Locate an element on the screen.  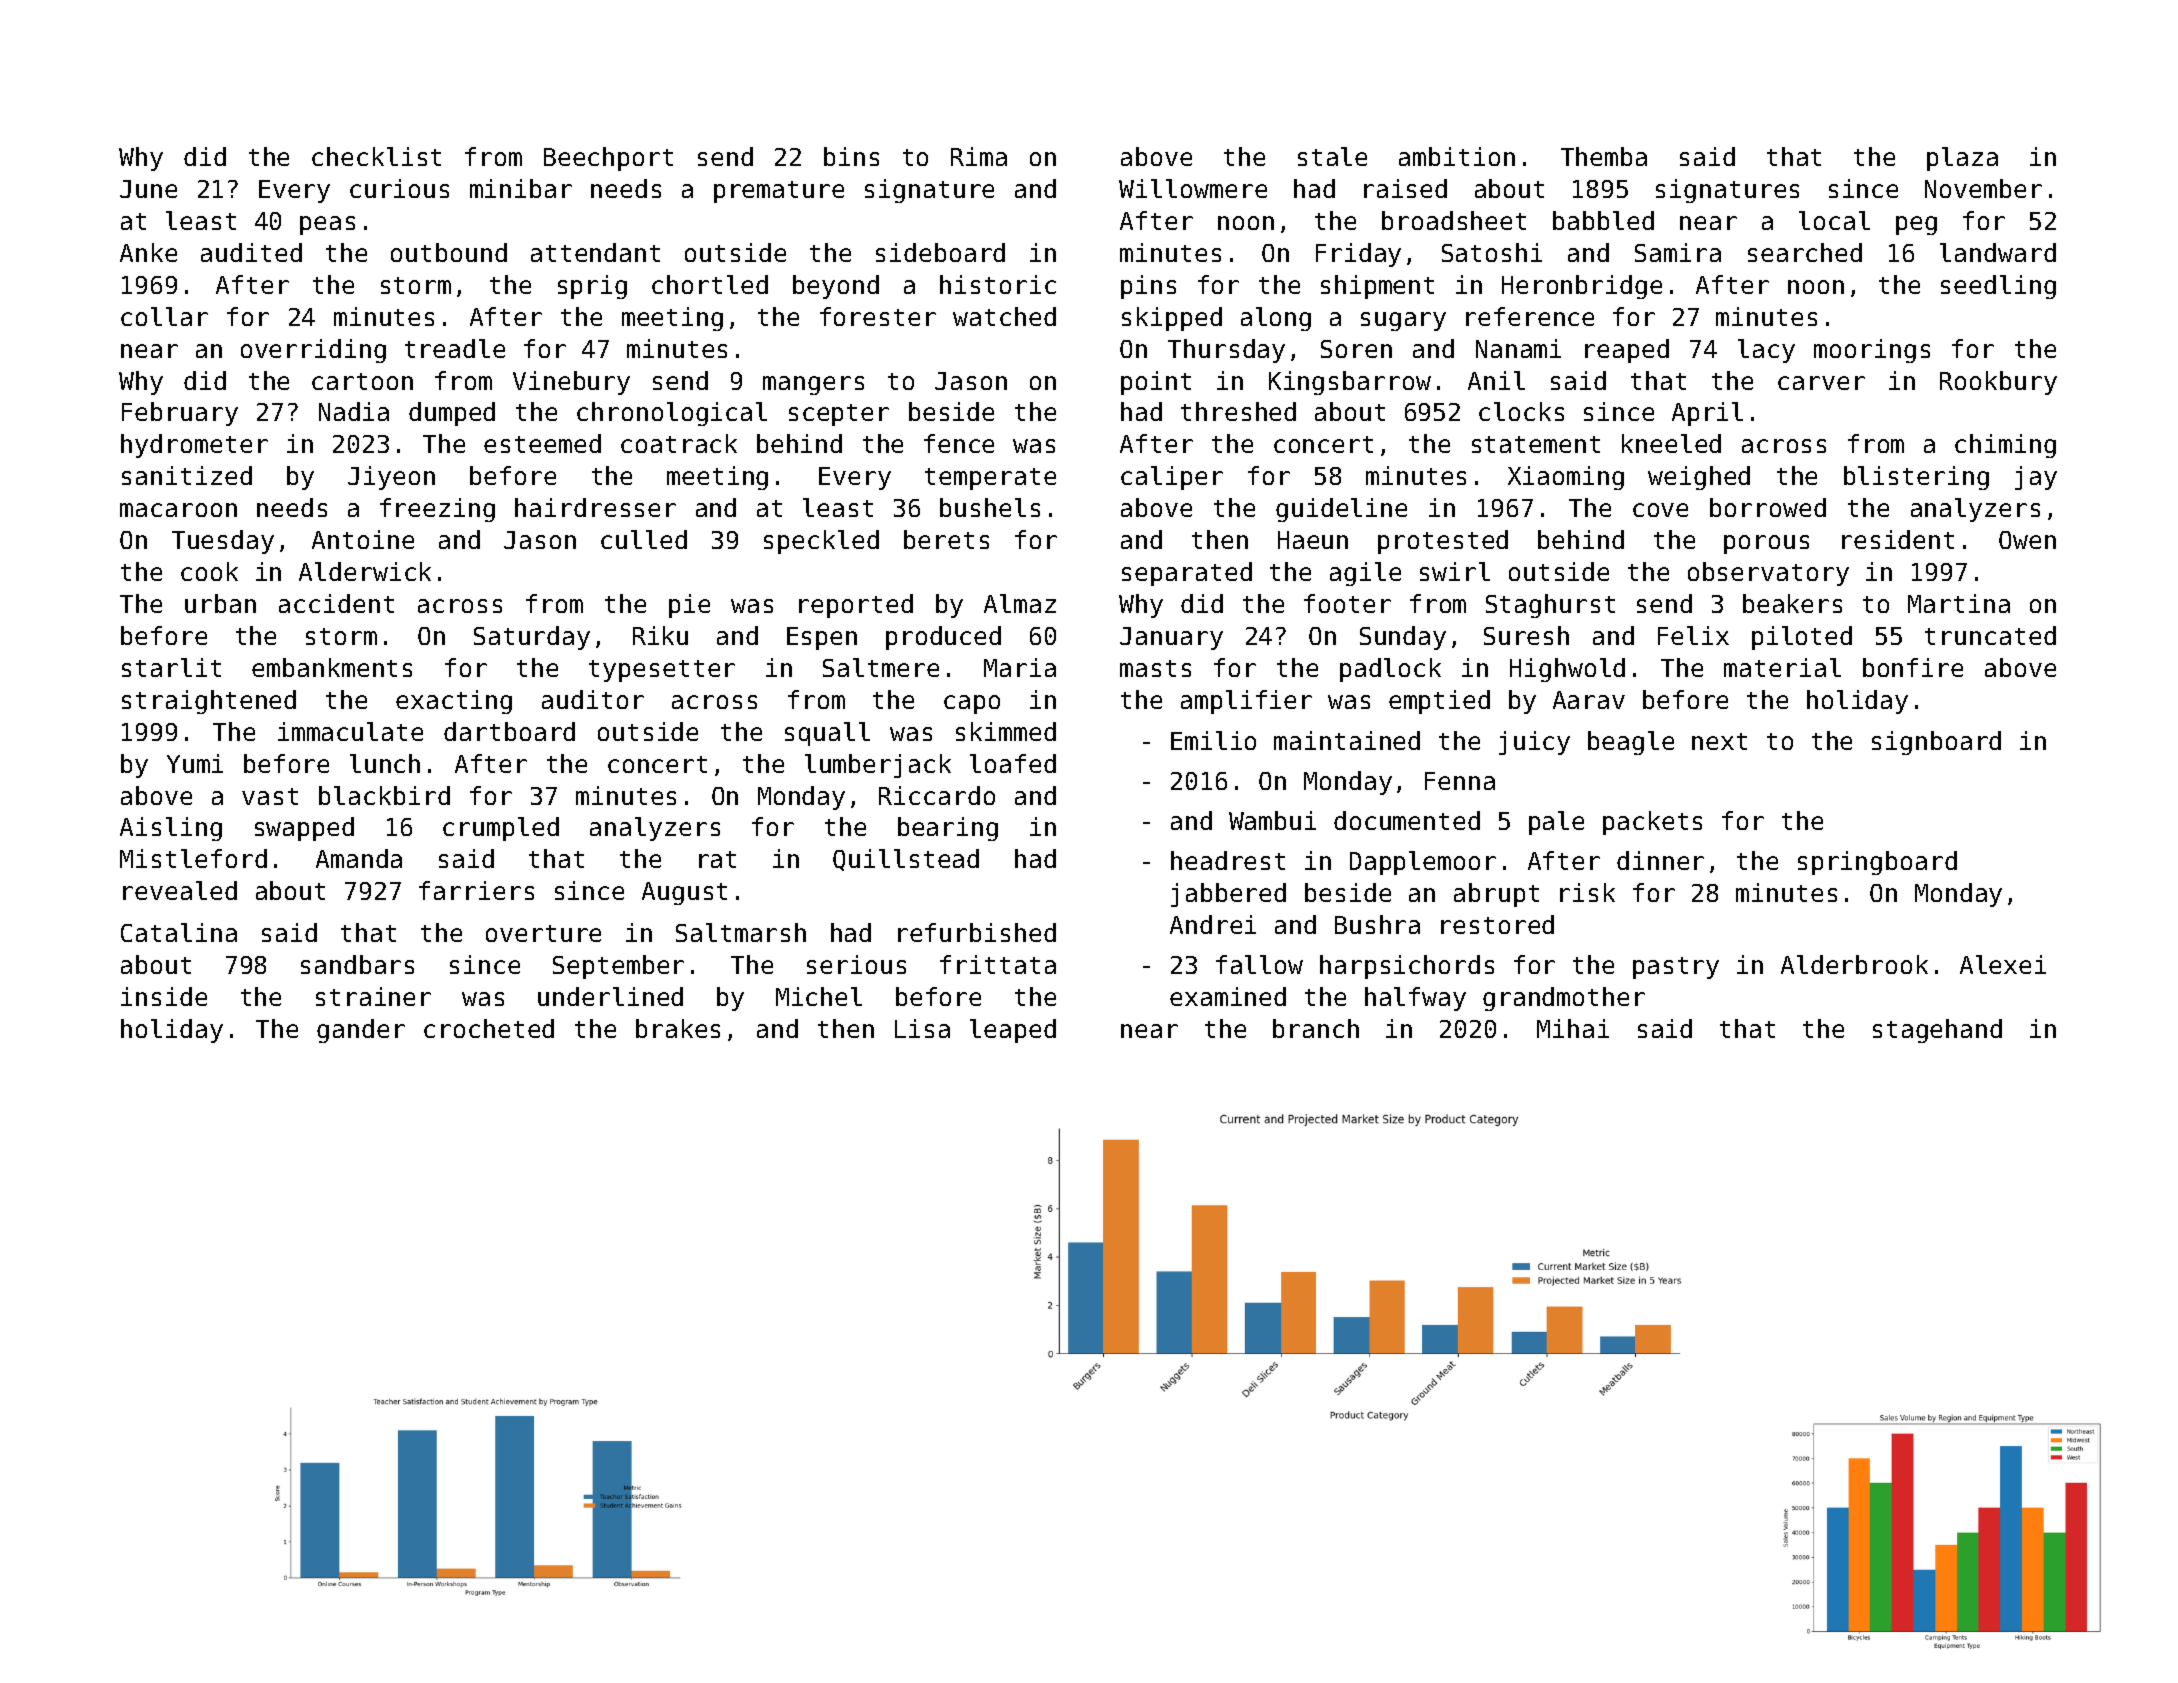
Wambui is located at coordinates (1272, 820).
